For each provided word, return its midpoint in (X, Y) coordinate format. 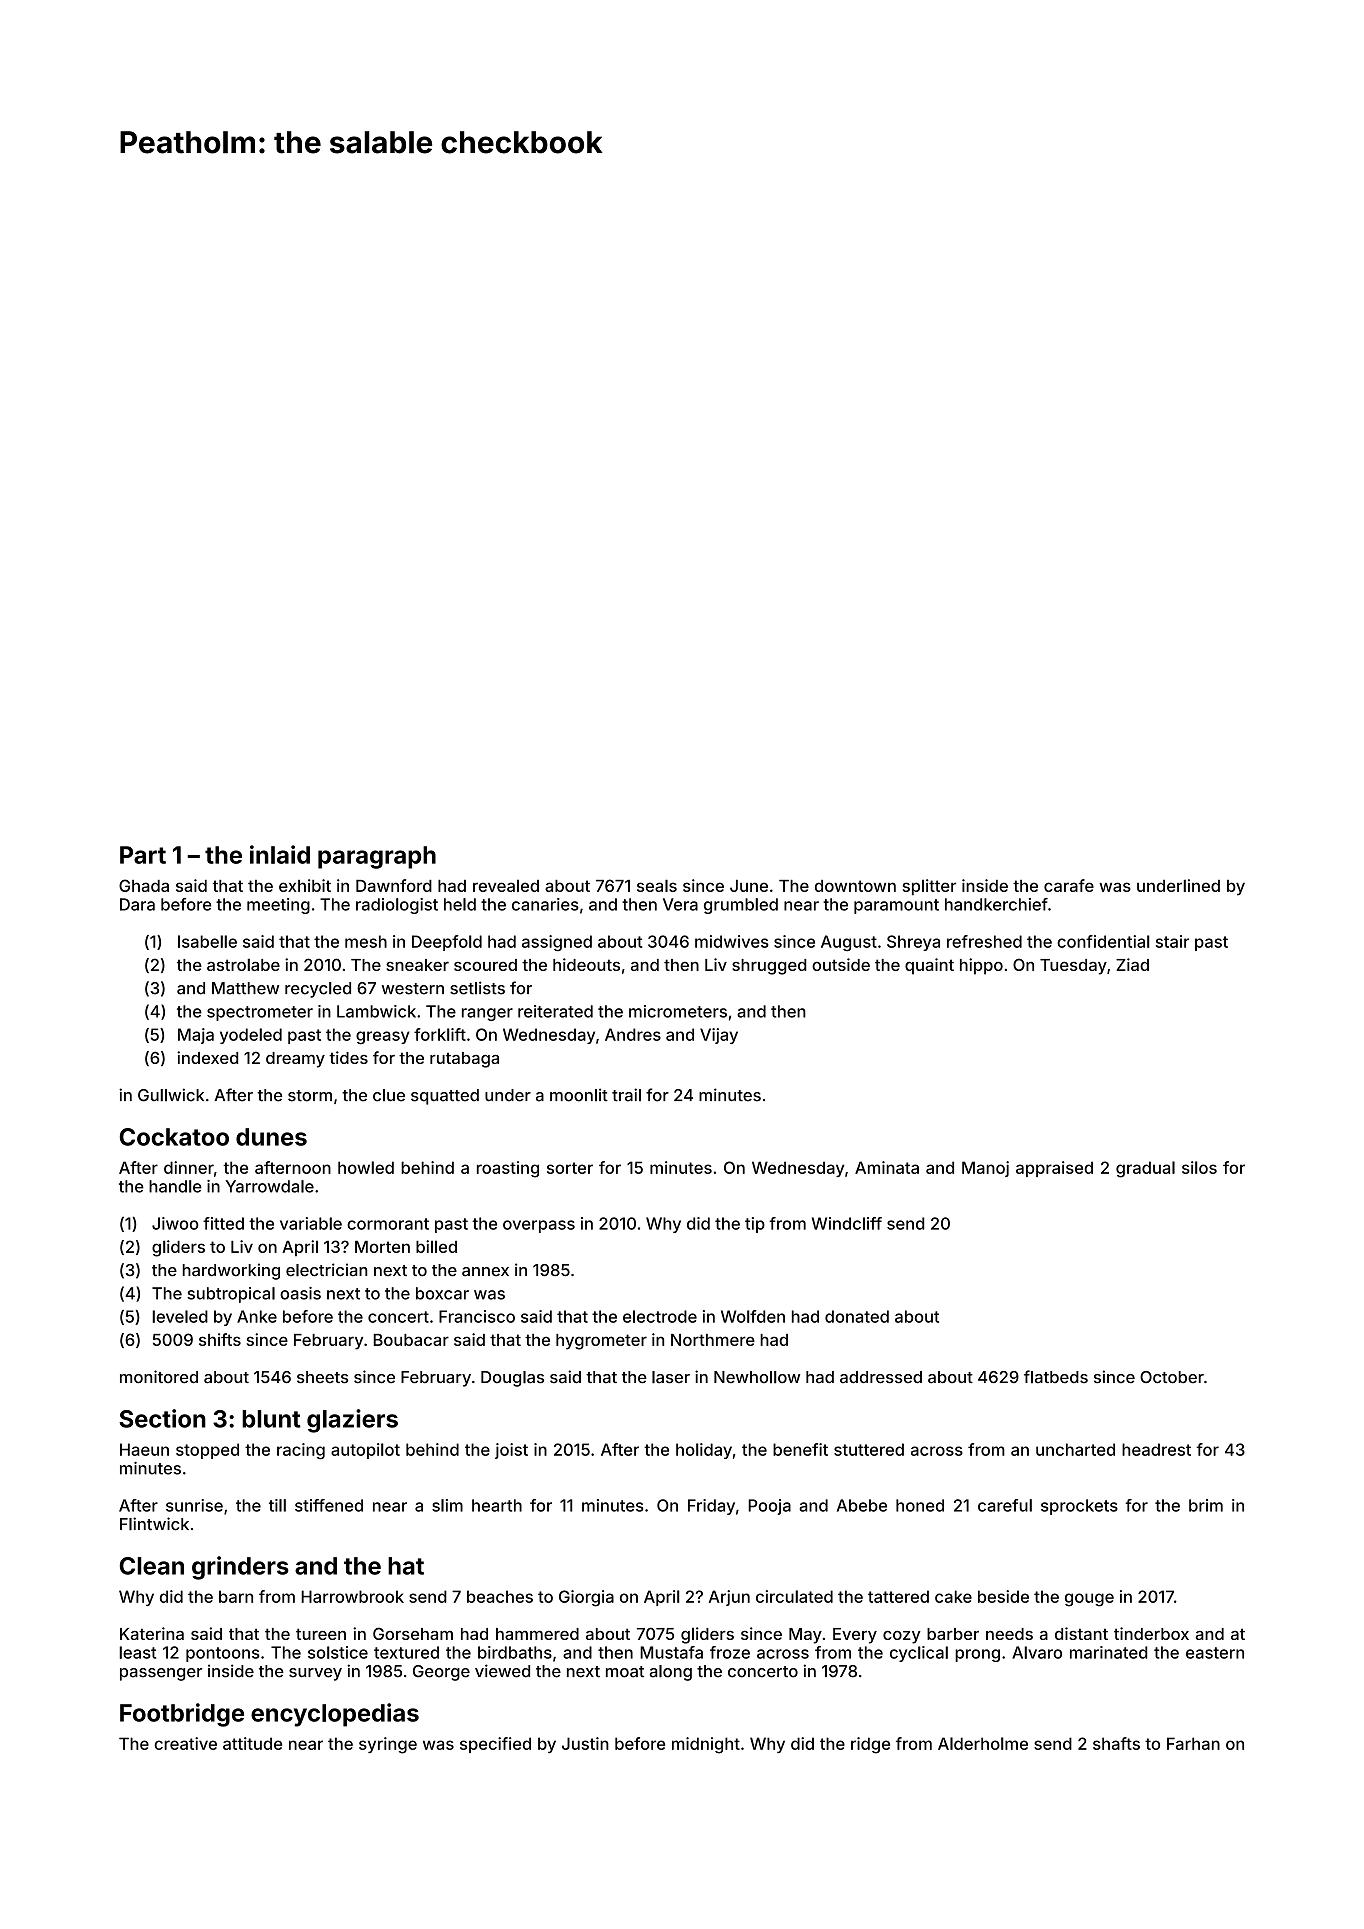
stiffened (329, 1505)
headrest (1156, 1449)
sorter (570, 1168)
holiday (704, 1451)
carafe (1069, 885)
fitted (223, 1223)
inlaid (280, 854)
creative (185, 1743)
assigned (557, 943)
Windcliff (847, 1223)
